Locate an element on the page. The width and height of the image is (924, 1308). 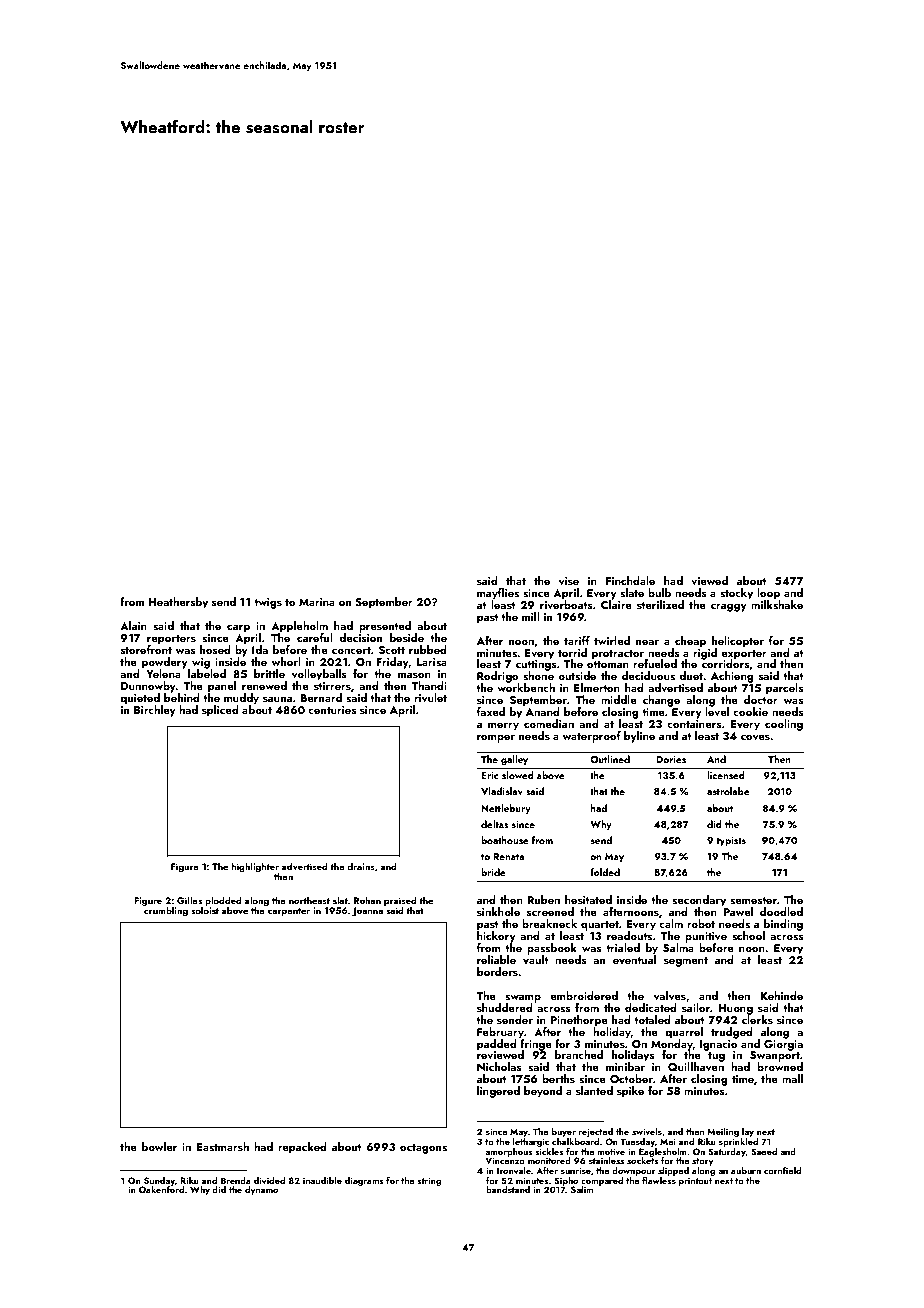
repacked is located at coordinates (302, 1148).
